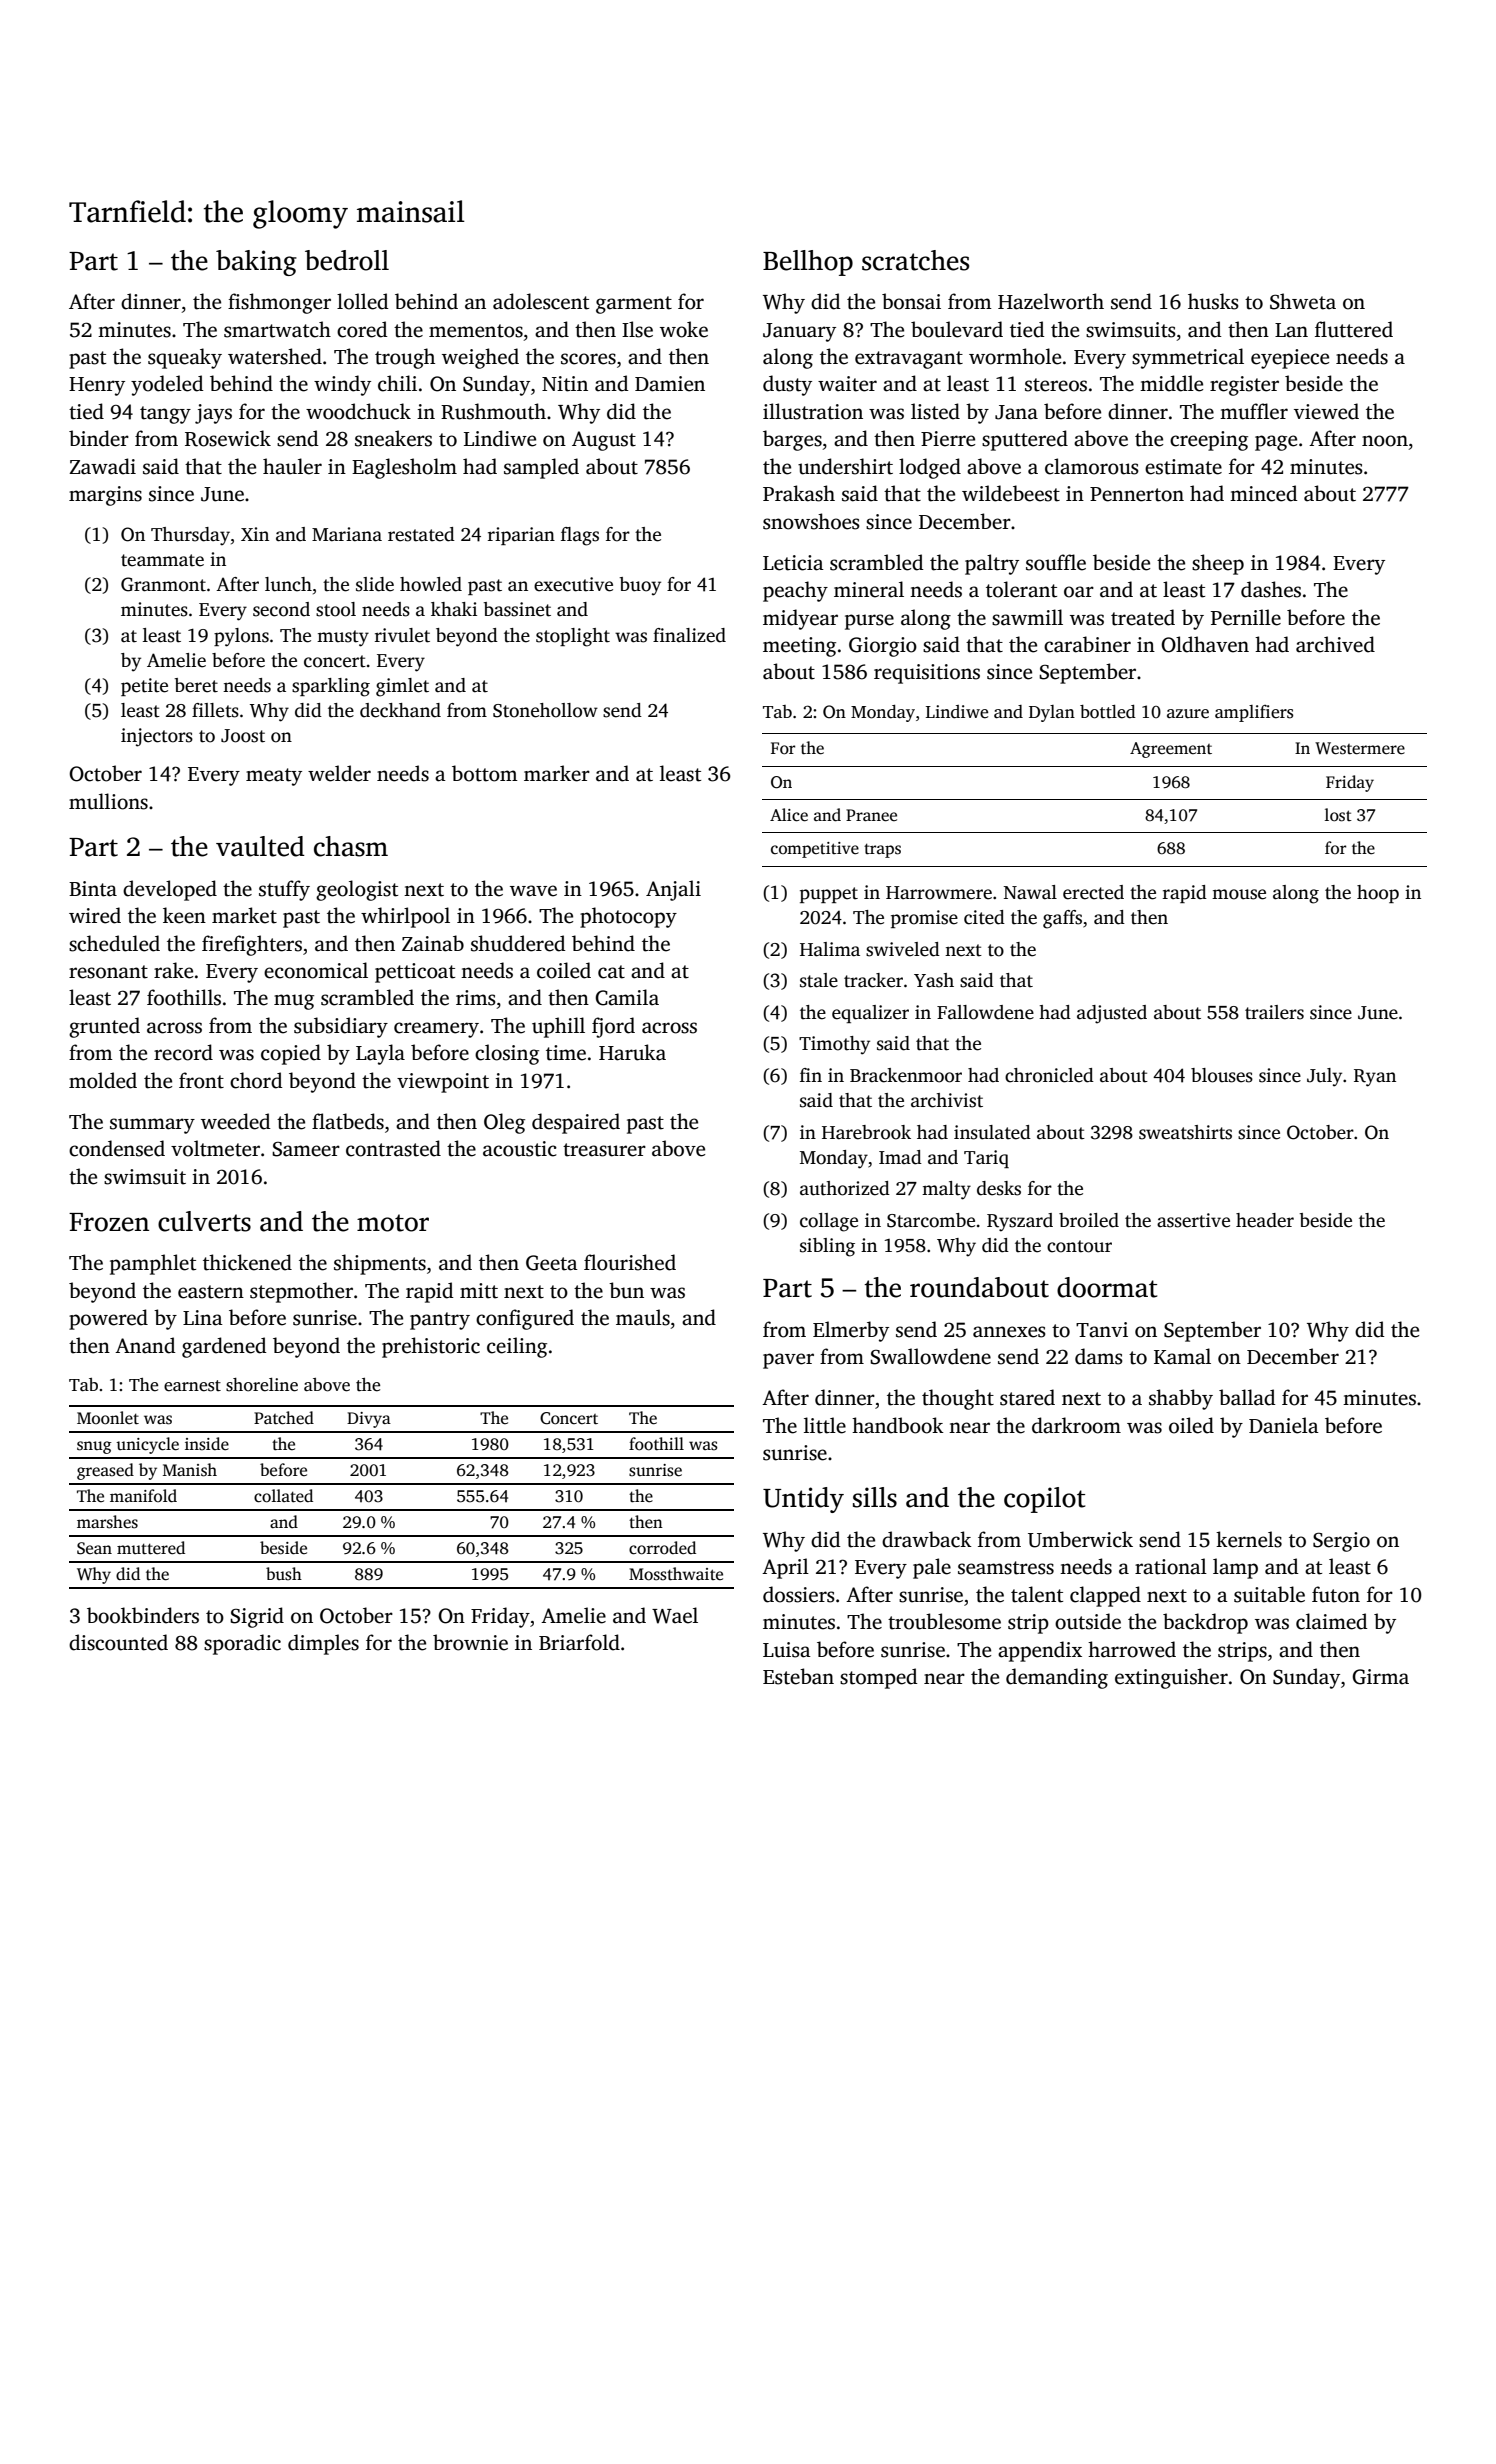  I want to click on Moonlet, so click(108, 1418).
